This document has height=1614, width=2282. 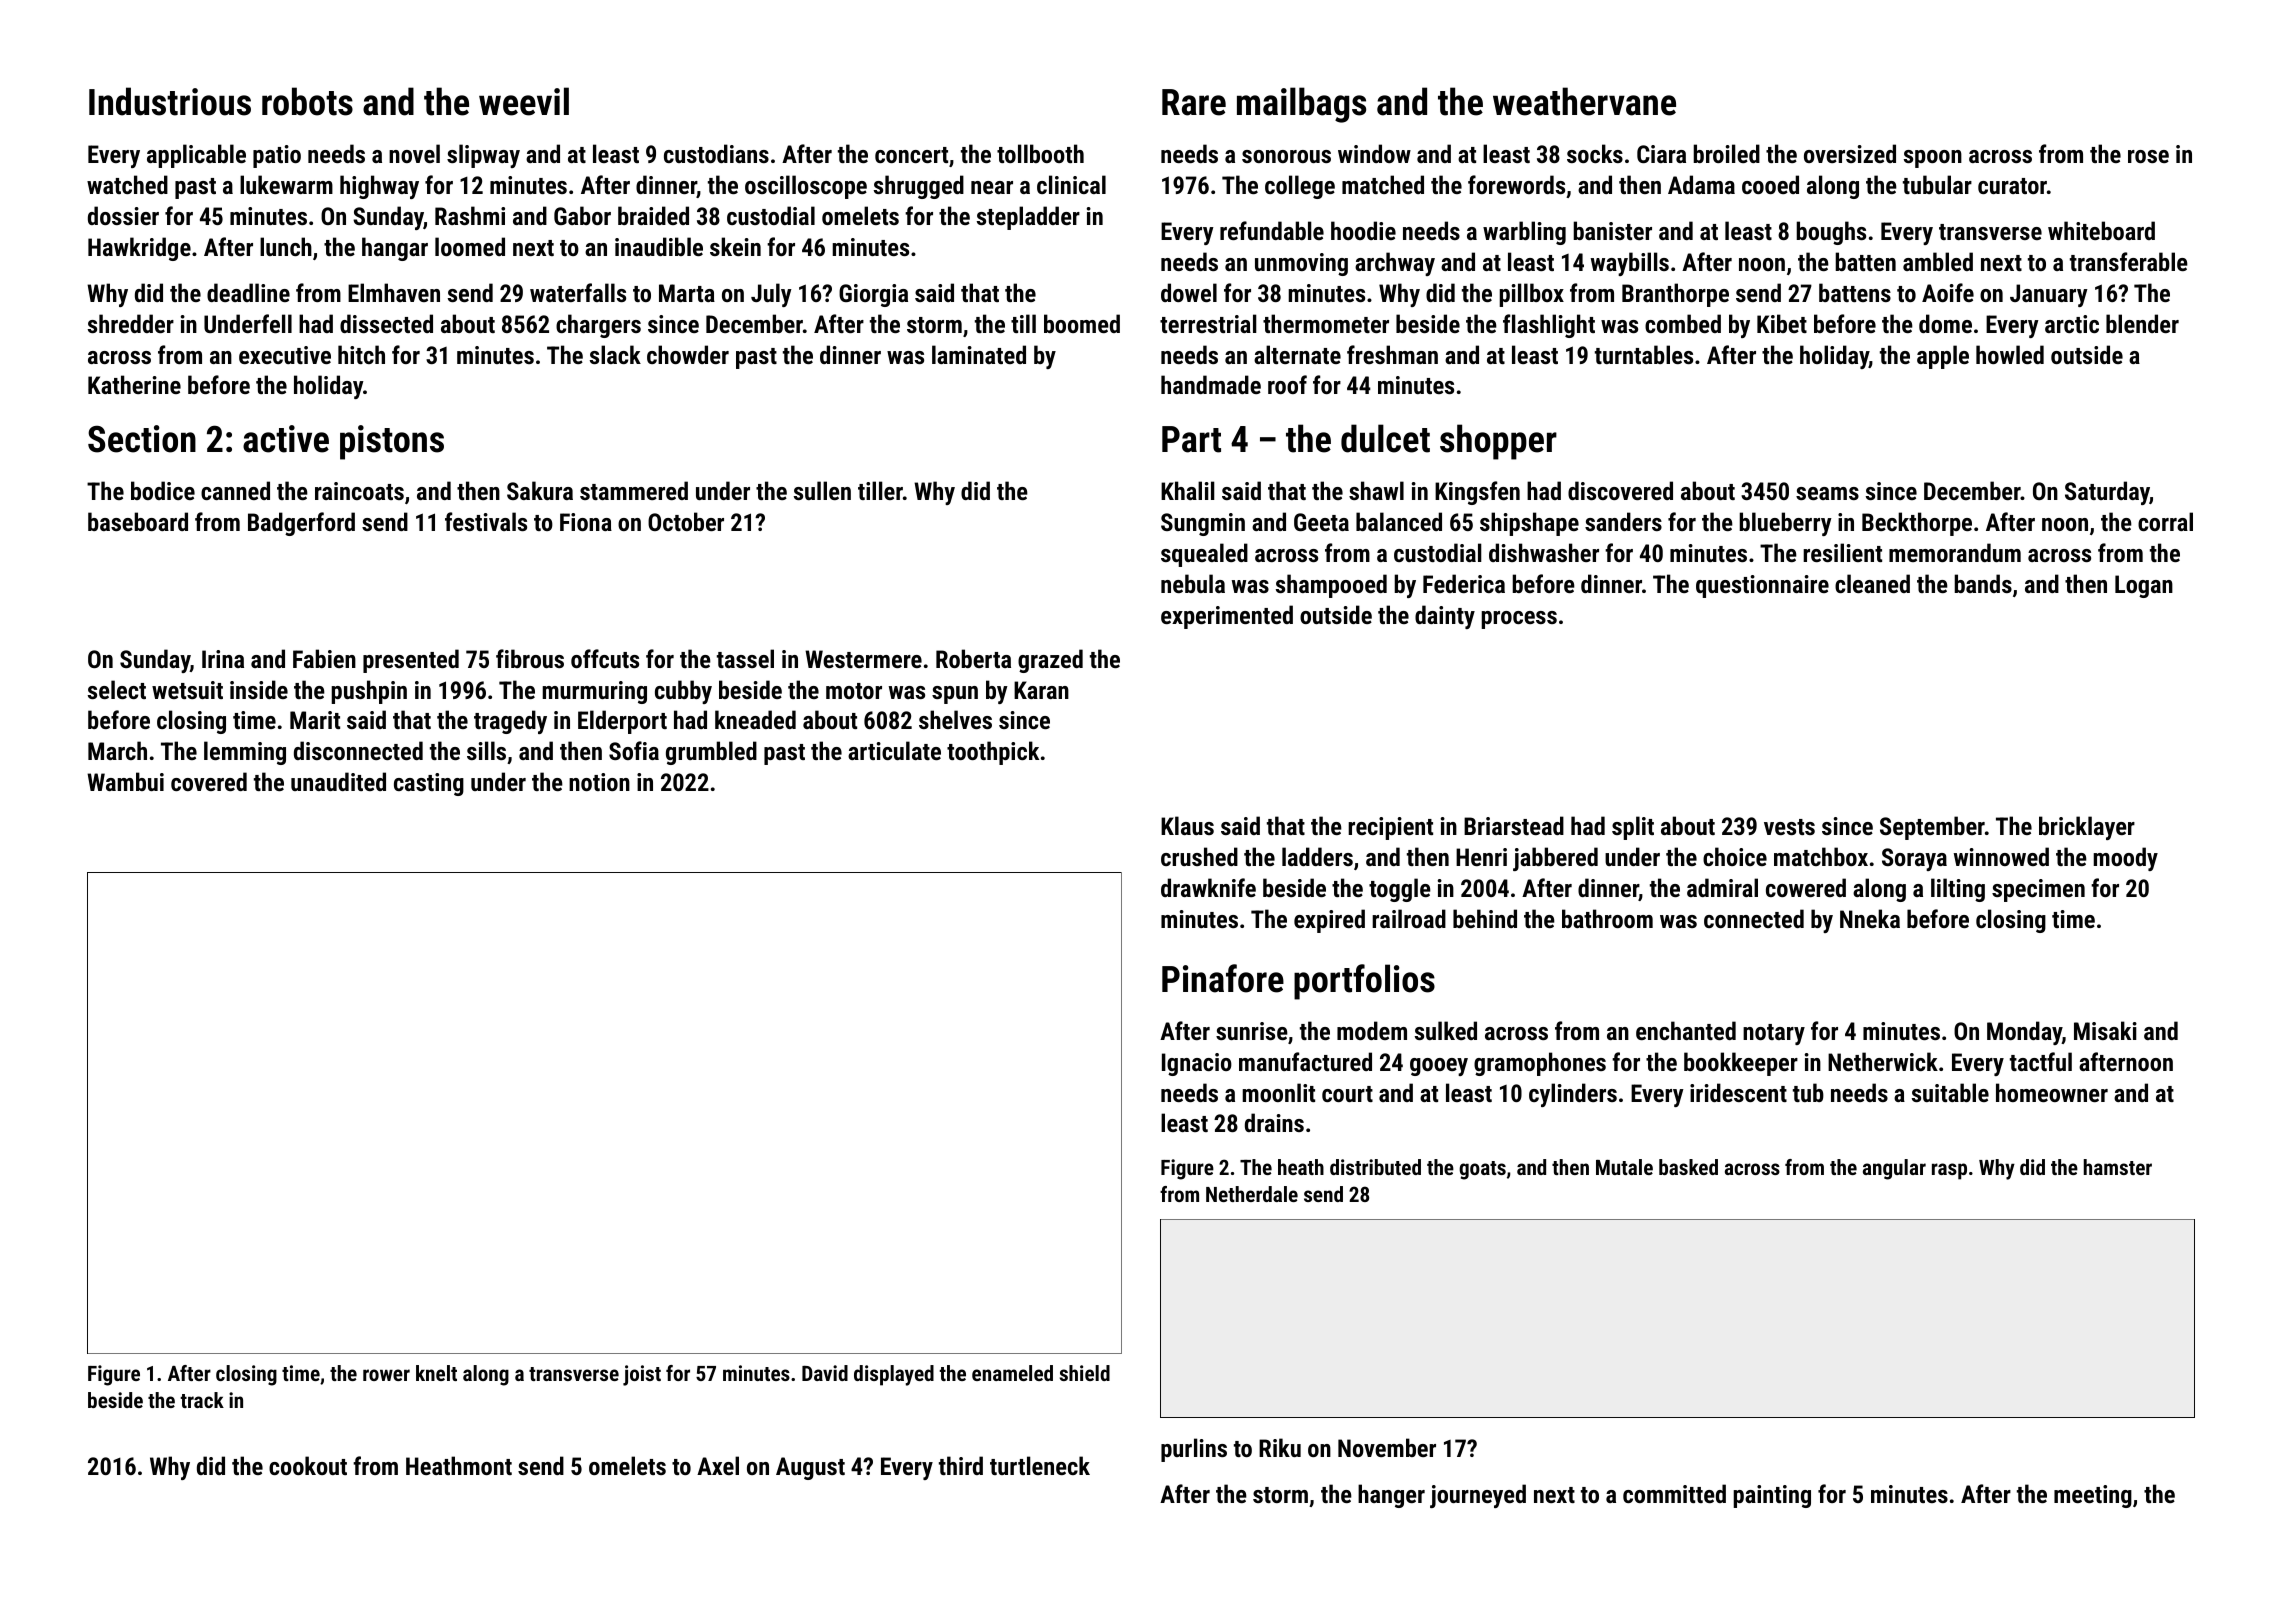 What do you see at coordinates (125, 781) in the document?
I see `Wambui` at bounding box center [125, 781].
